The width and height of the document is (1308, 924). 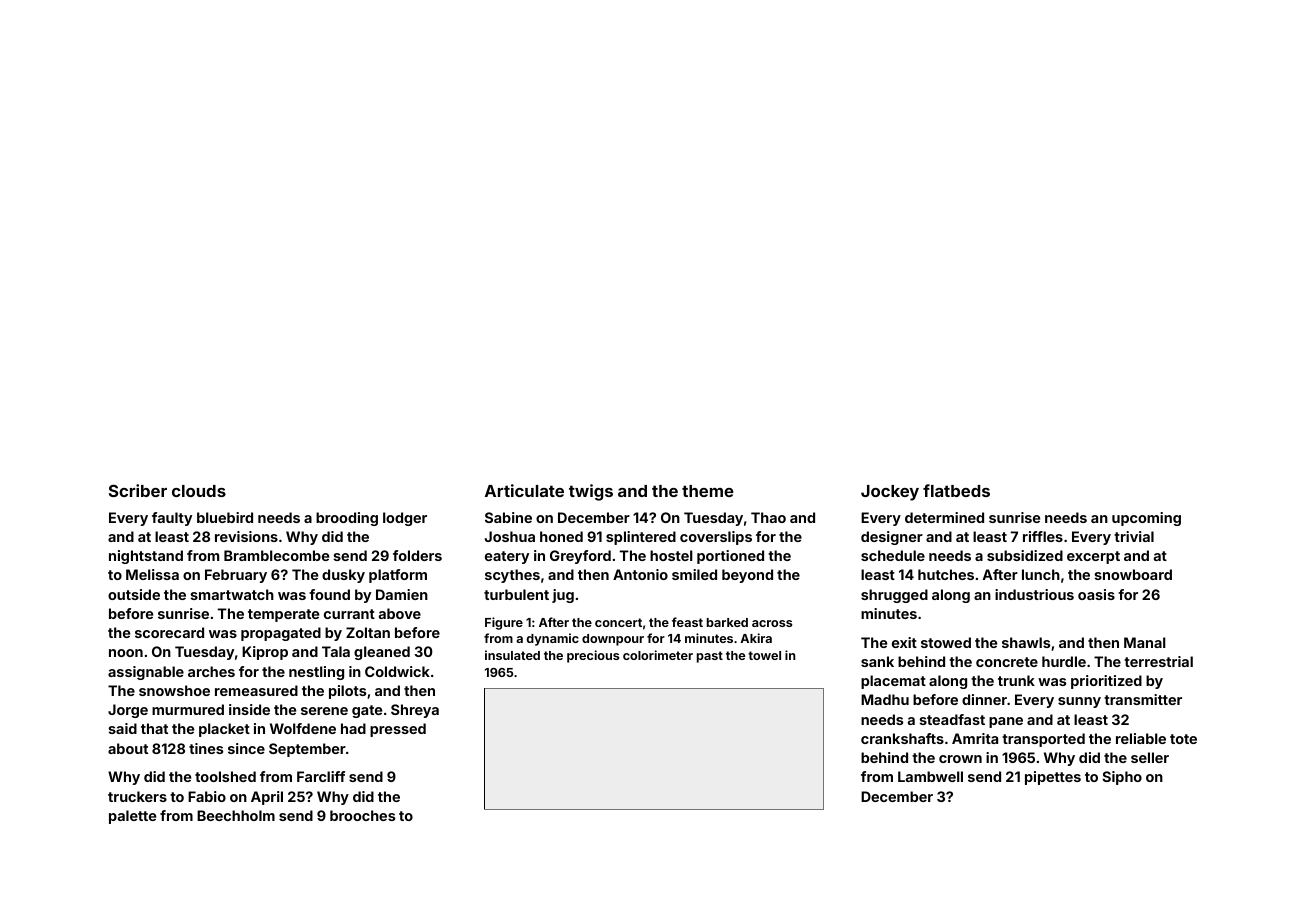 I want to click on murmured, so click(x=188, y=709).
